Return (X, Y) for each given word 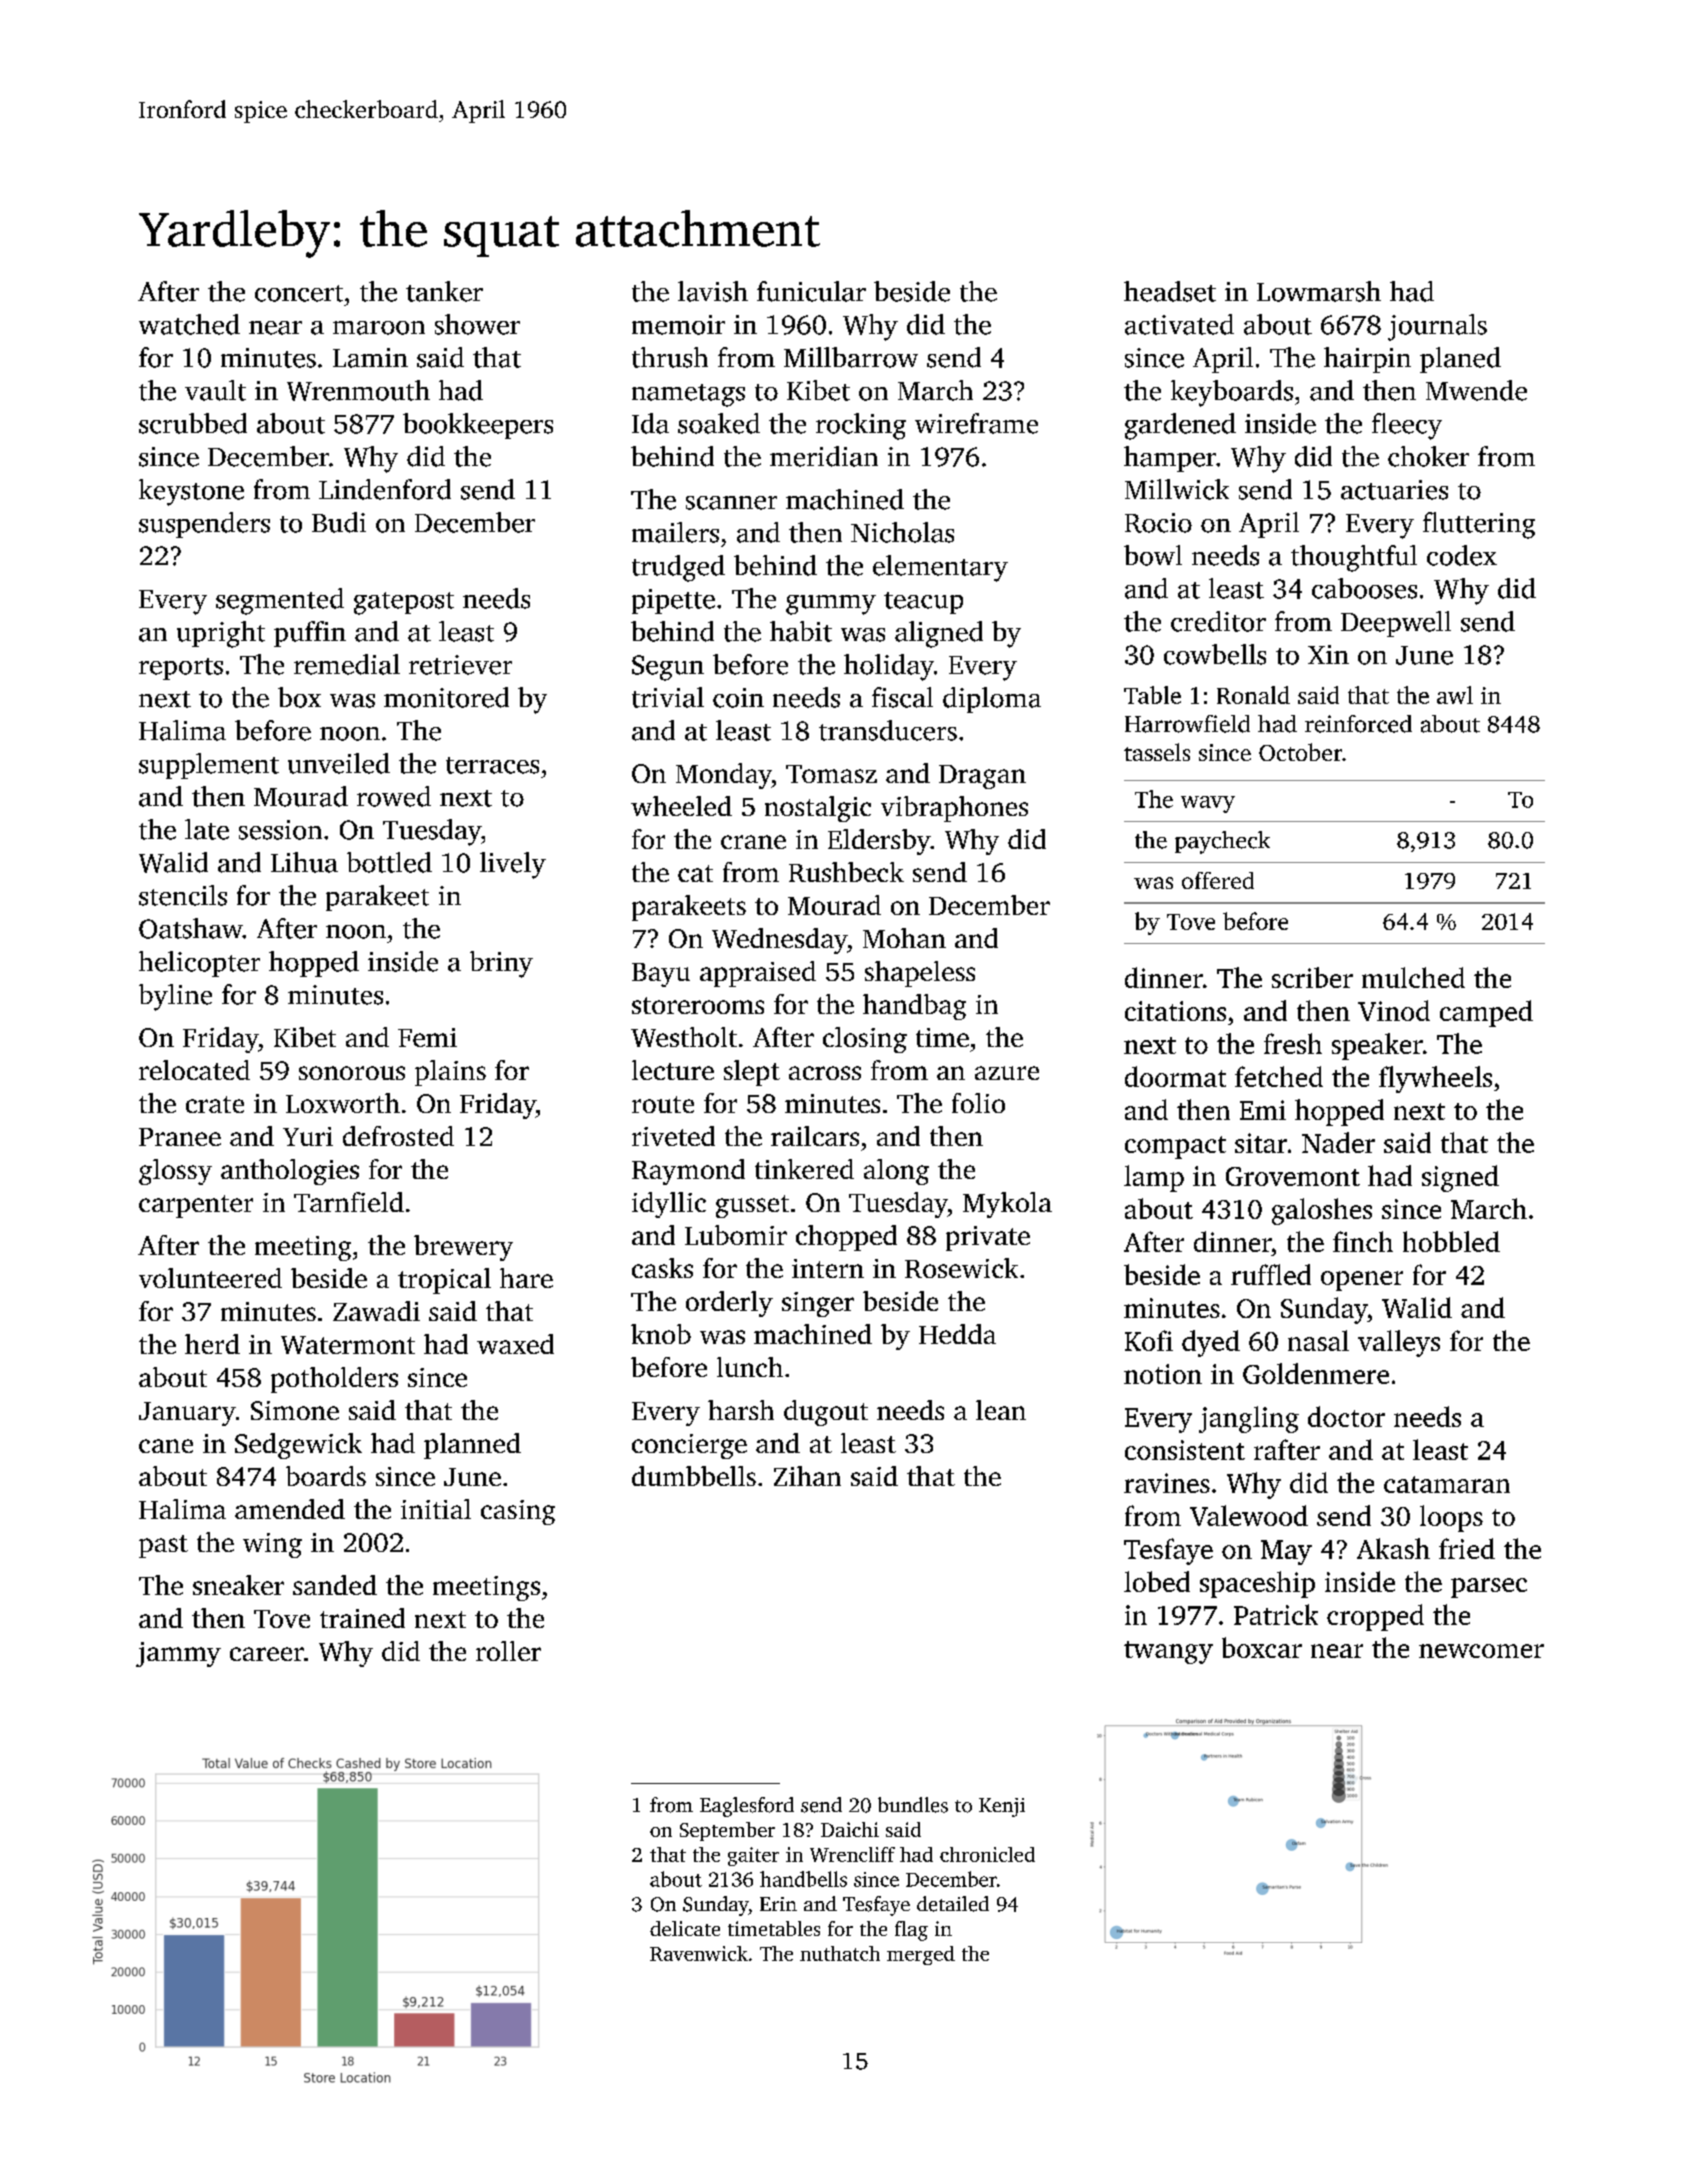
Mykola (1007, 1205)
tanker (444, 291)
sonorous (352, 1073)
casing (518, 1512)
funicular (811, 291)
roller (508, 1651)
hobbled (1451, 1241)
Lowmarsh (1319, 291)
